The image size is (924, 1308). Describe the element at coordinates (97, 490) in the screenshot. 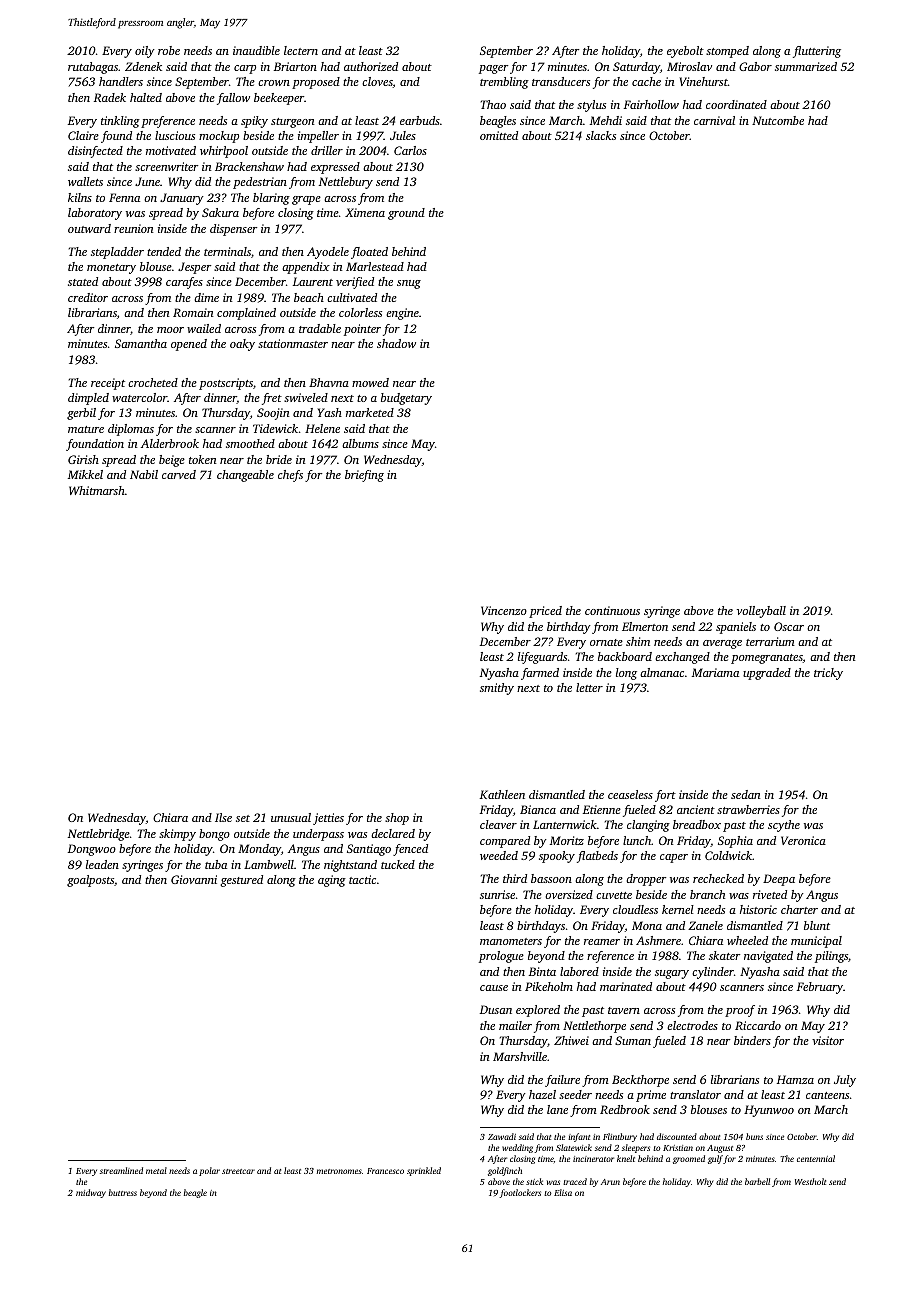

I see `Whitmarsh` at that location.
